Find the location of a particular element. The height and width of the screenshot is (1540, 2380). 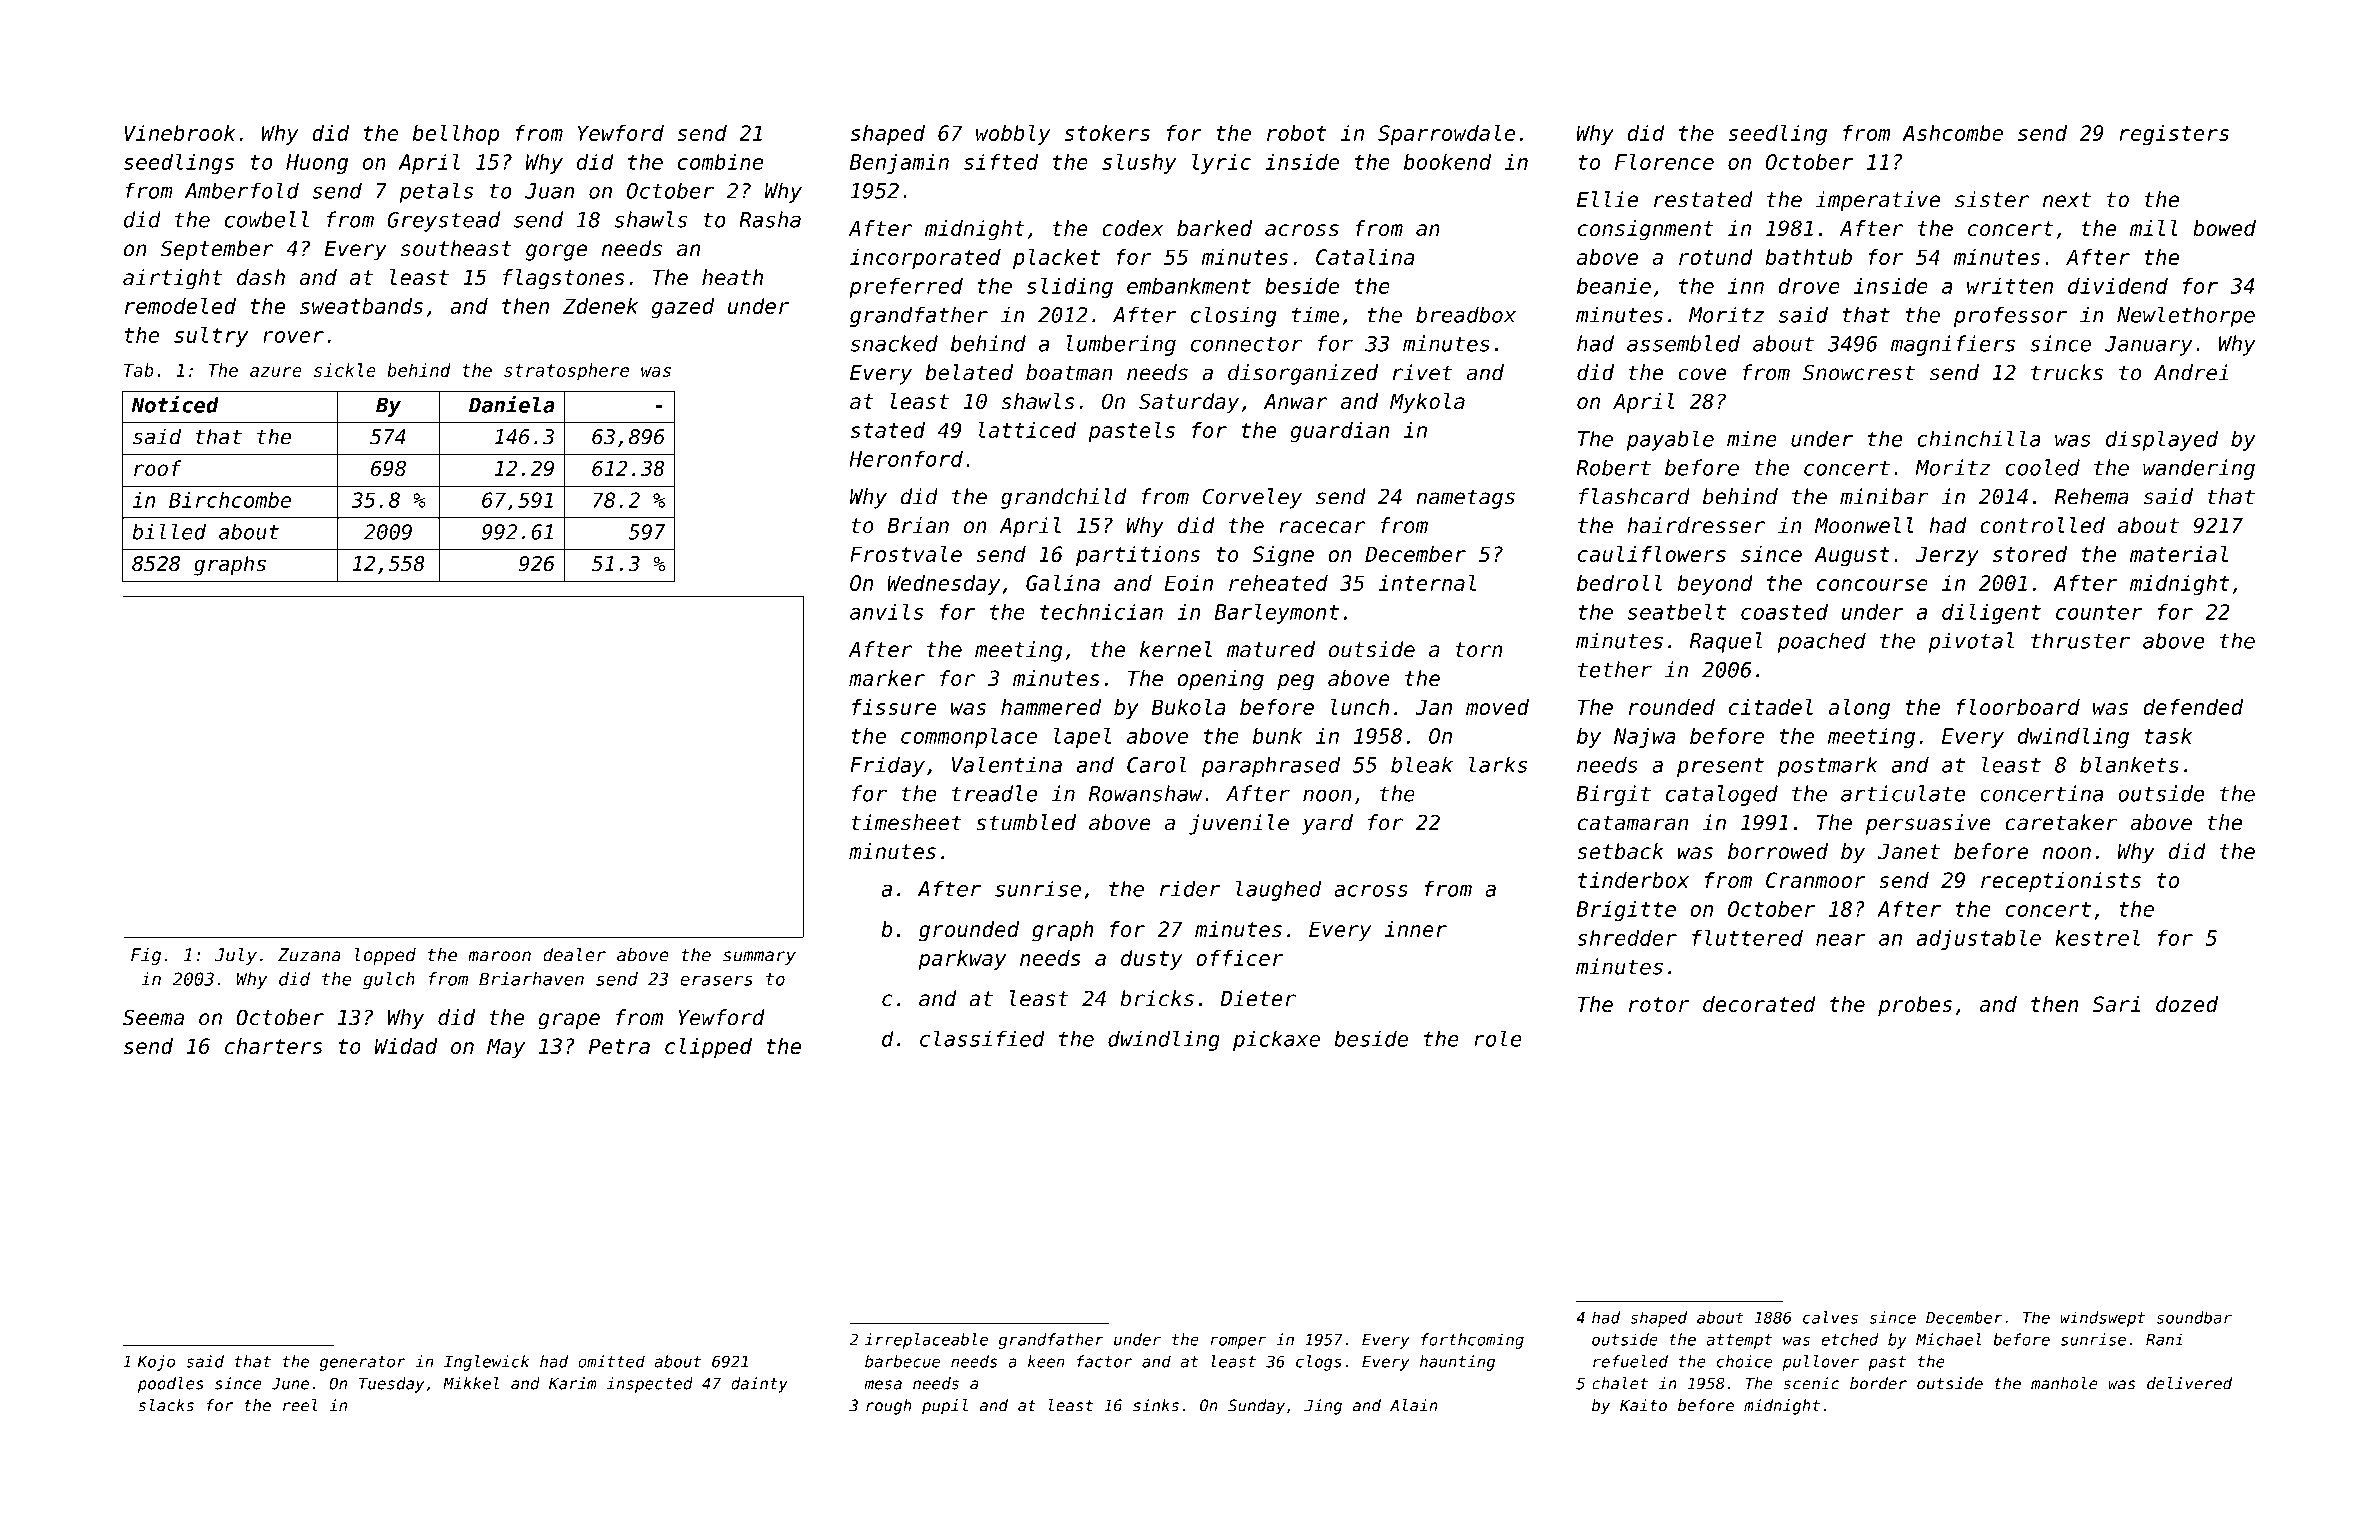

charters is located at coordinates (273, 1046).
